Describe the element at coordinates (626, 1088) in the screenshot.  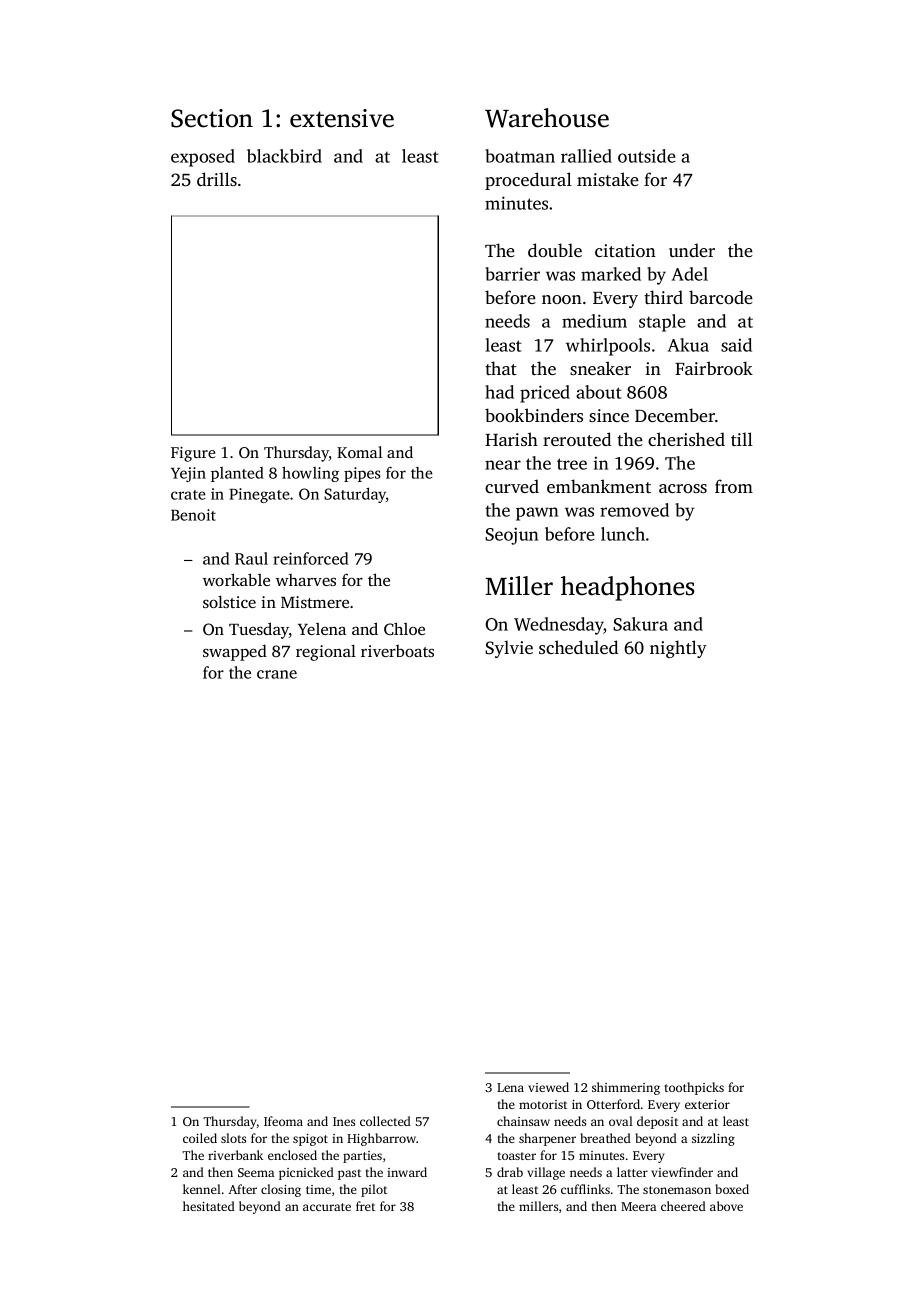
I see `shimmering` at that location.
